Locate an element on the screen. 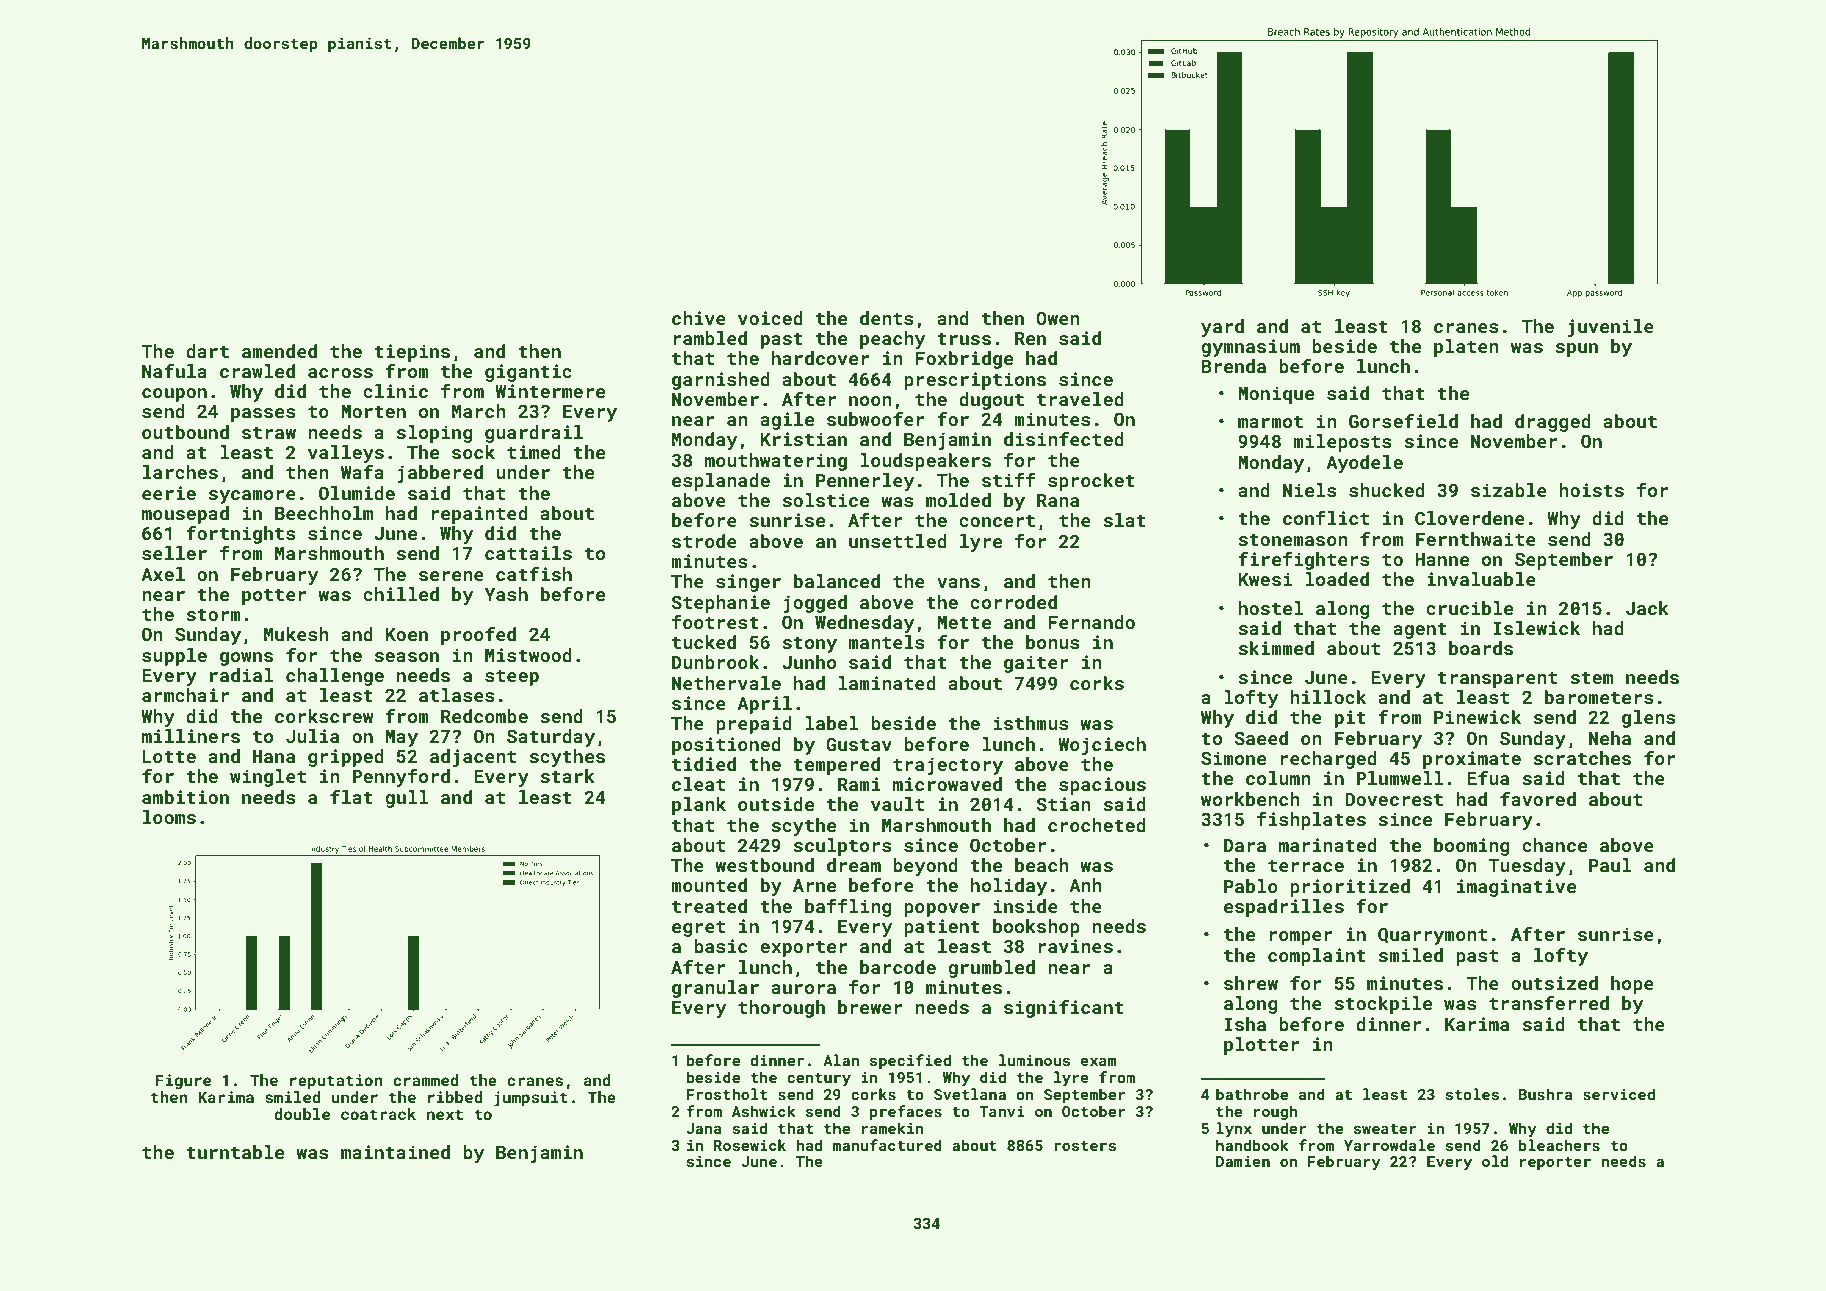  gaiter is located at coordinates (1036, 664).
